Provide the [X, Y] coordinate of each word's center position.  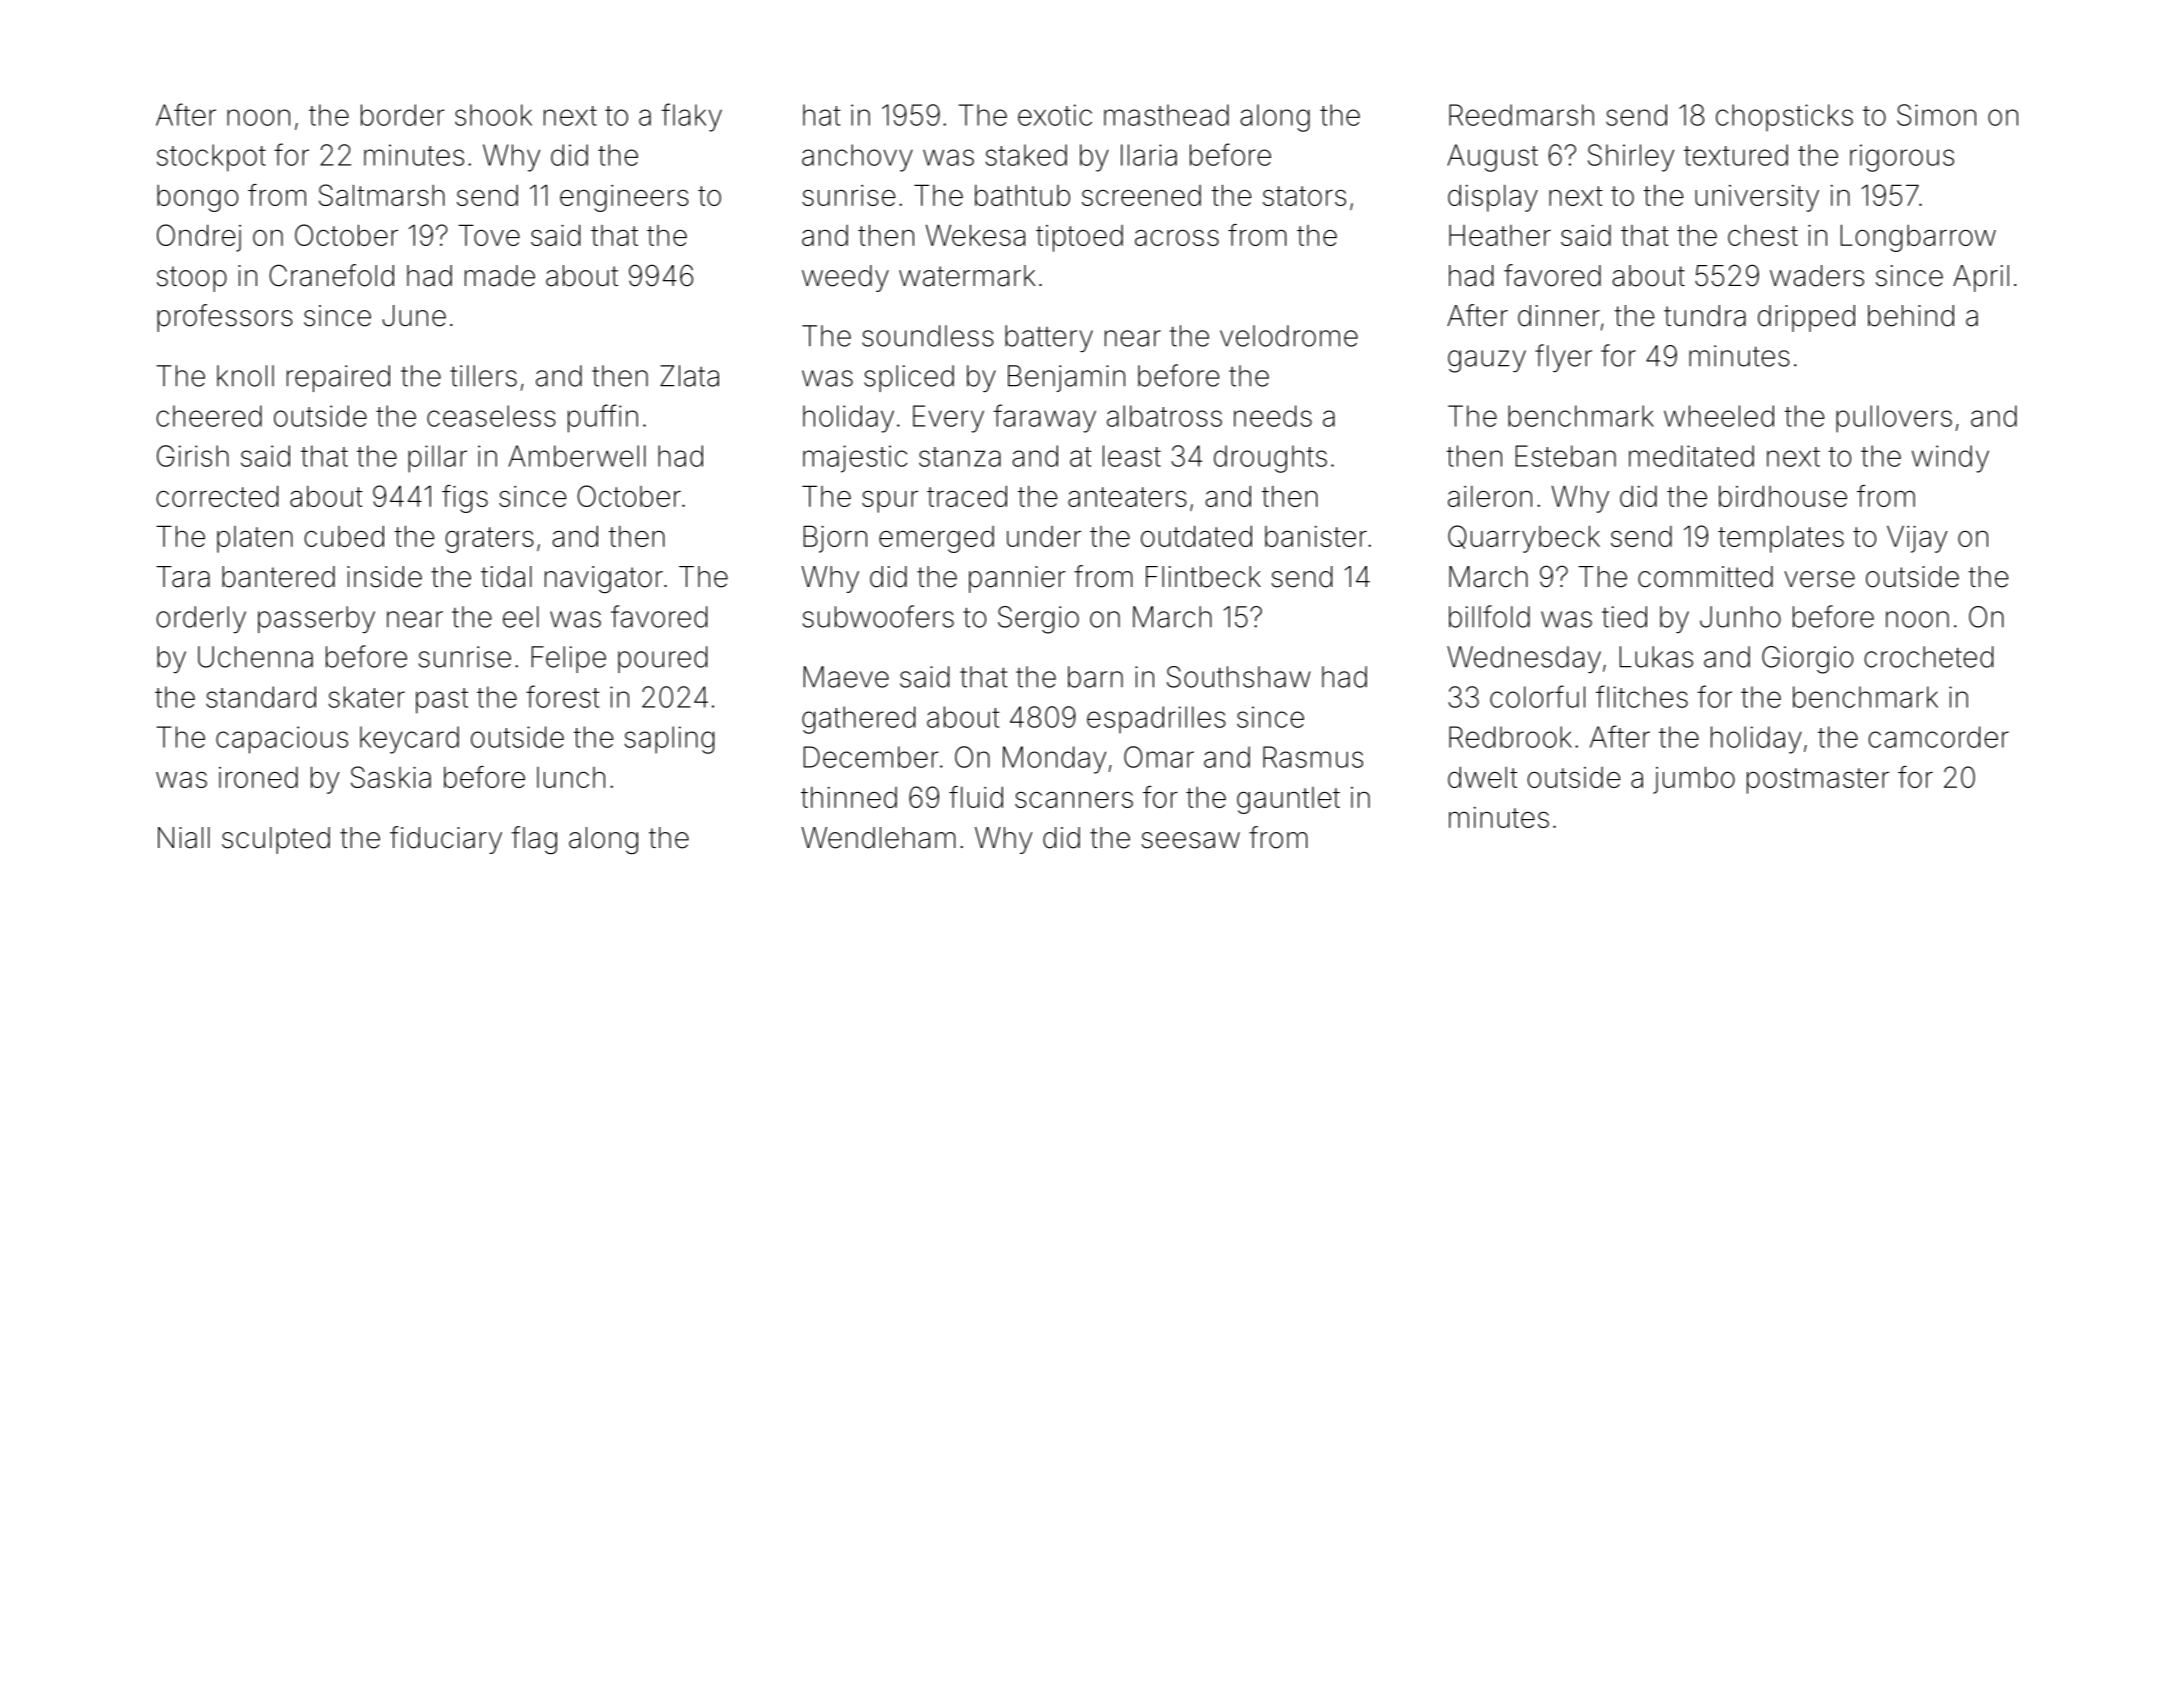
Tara [183, 577]
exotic [1055, 115]
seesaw [1190, 840]
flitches [1642, 696]
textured [1736, 155]
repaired [338, 378]
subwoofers [878, 616]
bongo [197, 198]
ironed [258, 777]
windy [1950, 459]
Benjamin [1066, 378]
